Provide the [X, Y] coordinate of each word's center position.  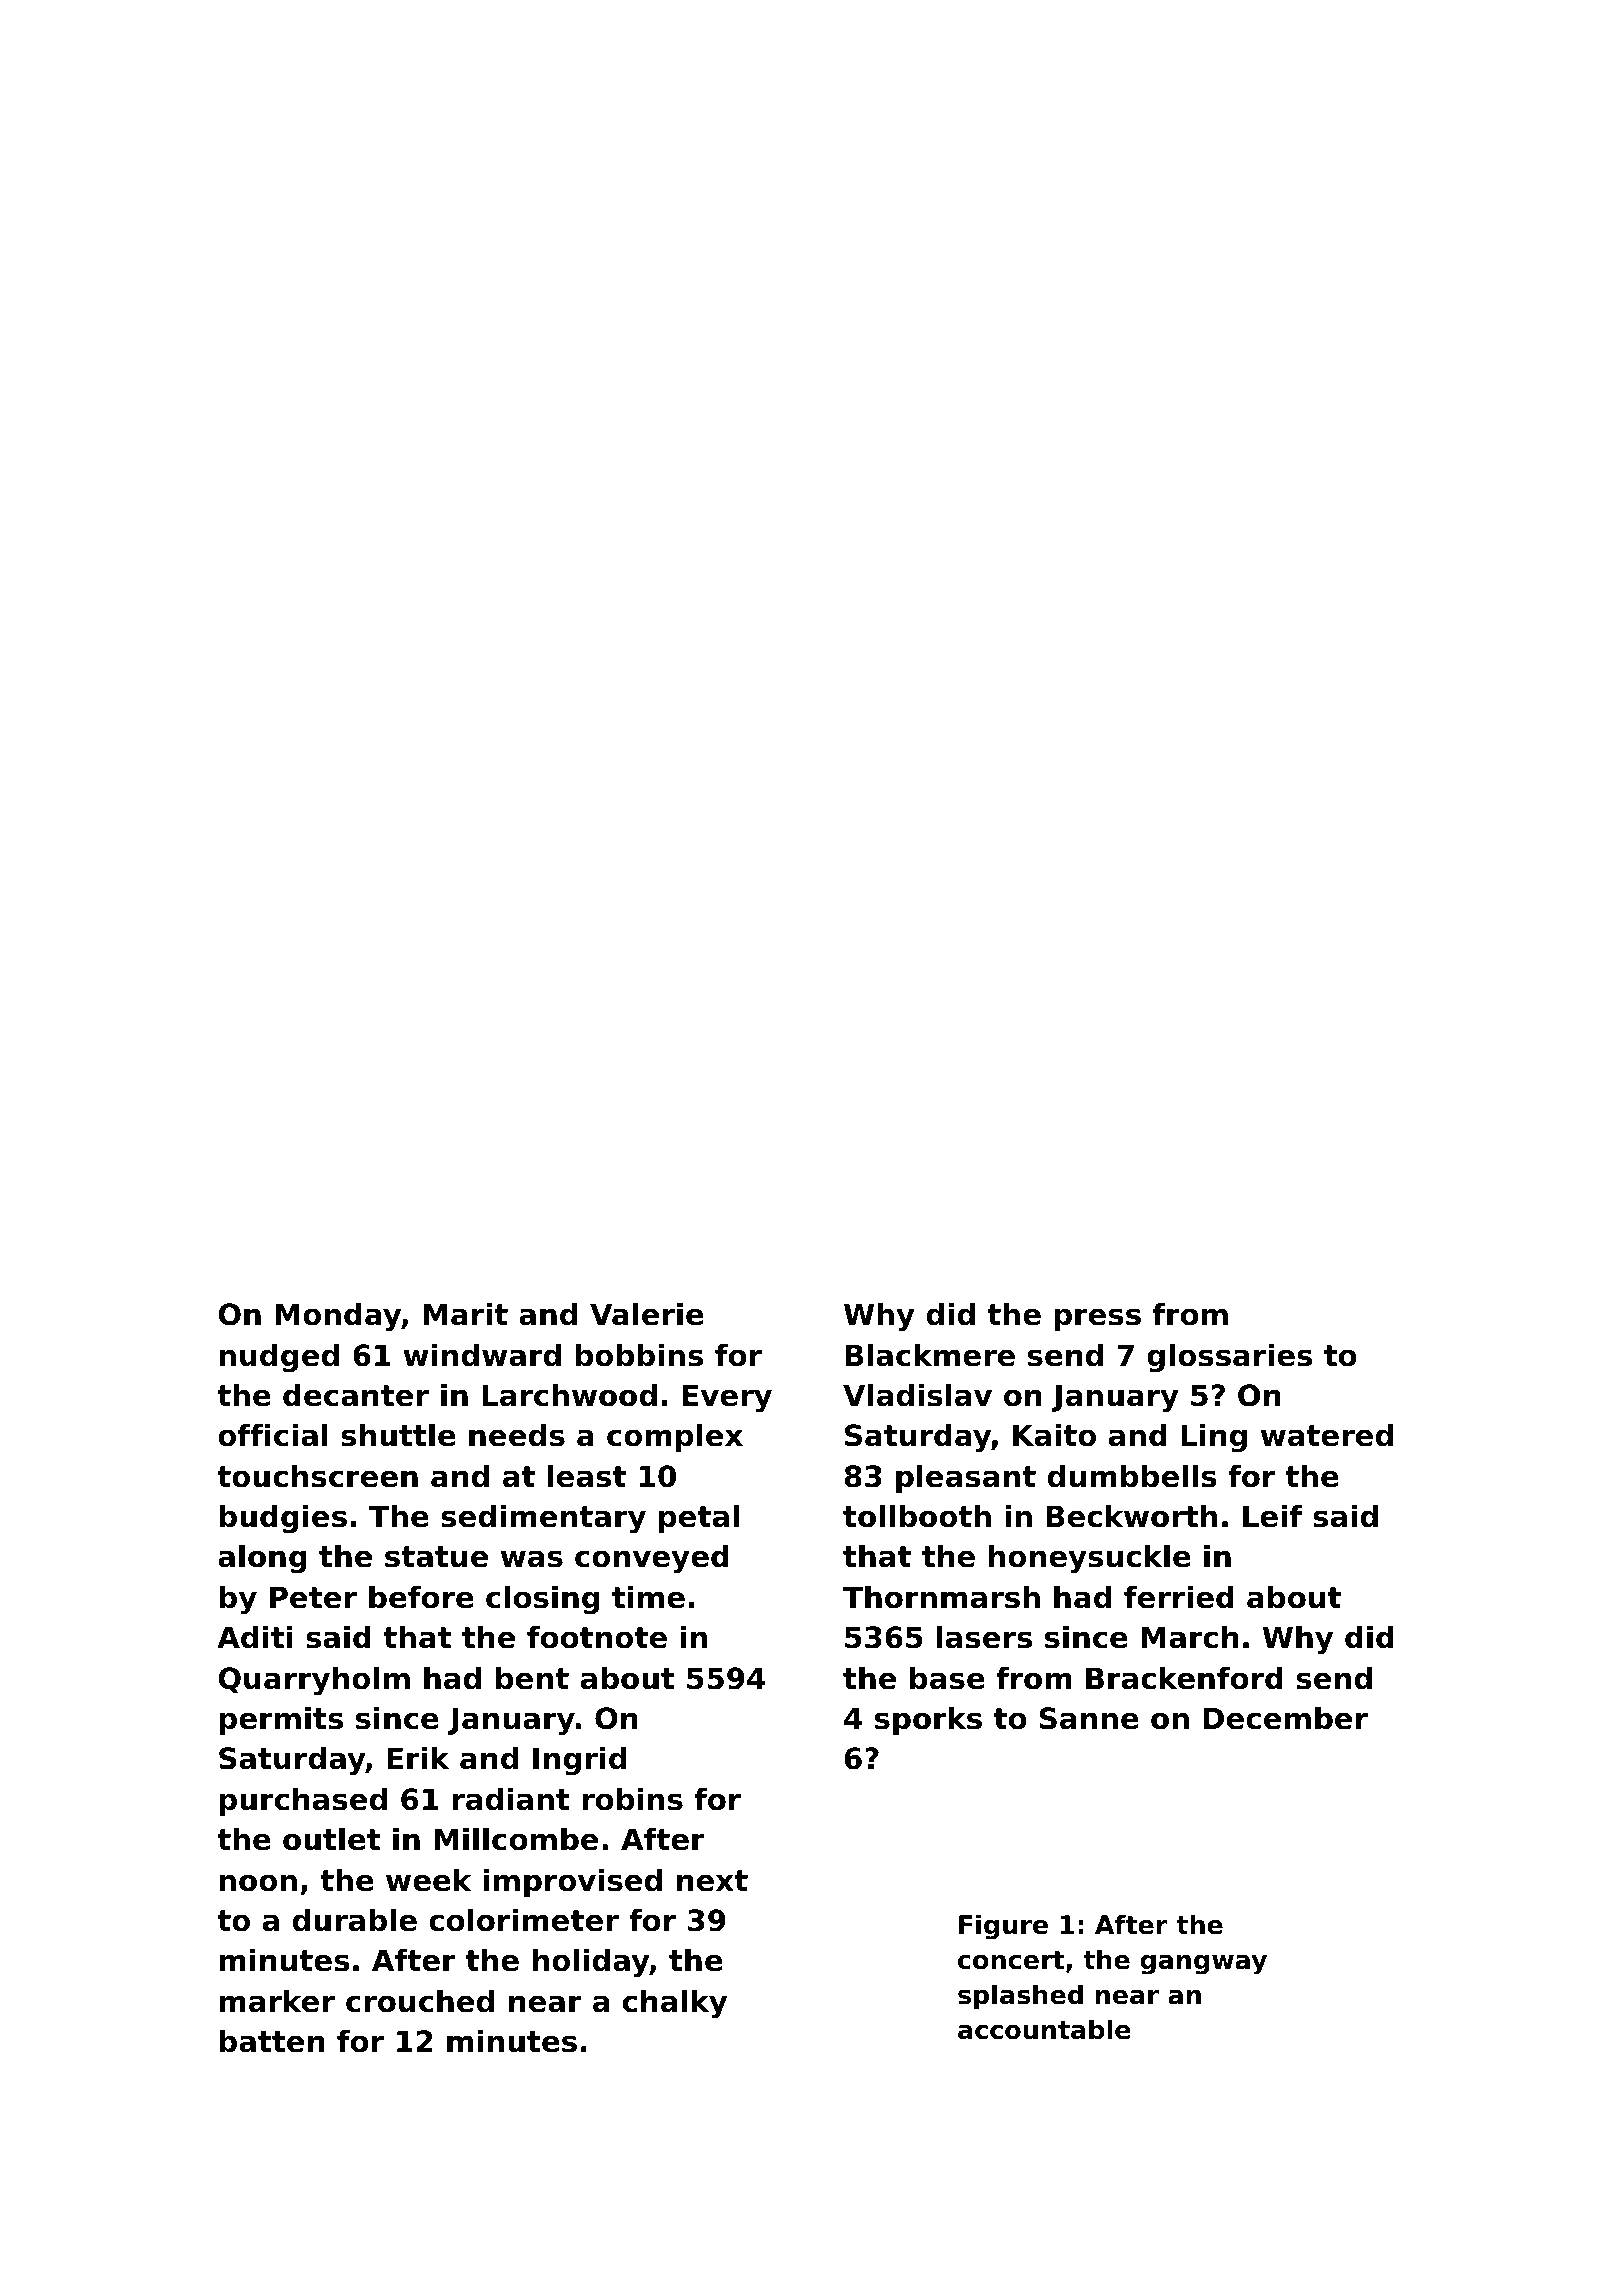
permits [281, 1721]
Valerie [647, 1314]
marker [277, 2001]
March [1190, 1637]
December [1286, 1718]
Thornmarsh [941, 1597]
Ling [1214, 1438]
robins [632, 1799]
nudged [279, 1358]
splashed [1020, 1997]
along [262, 1559]
